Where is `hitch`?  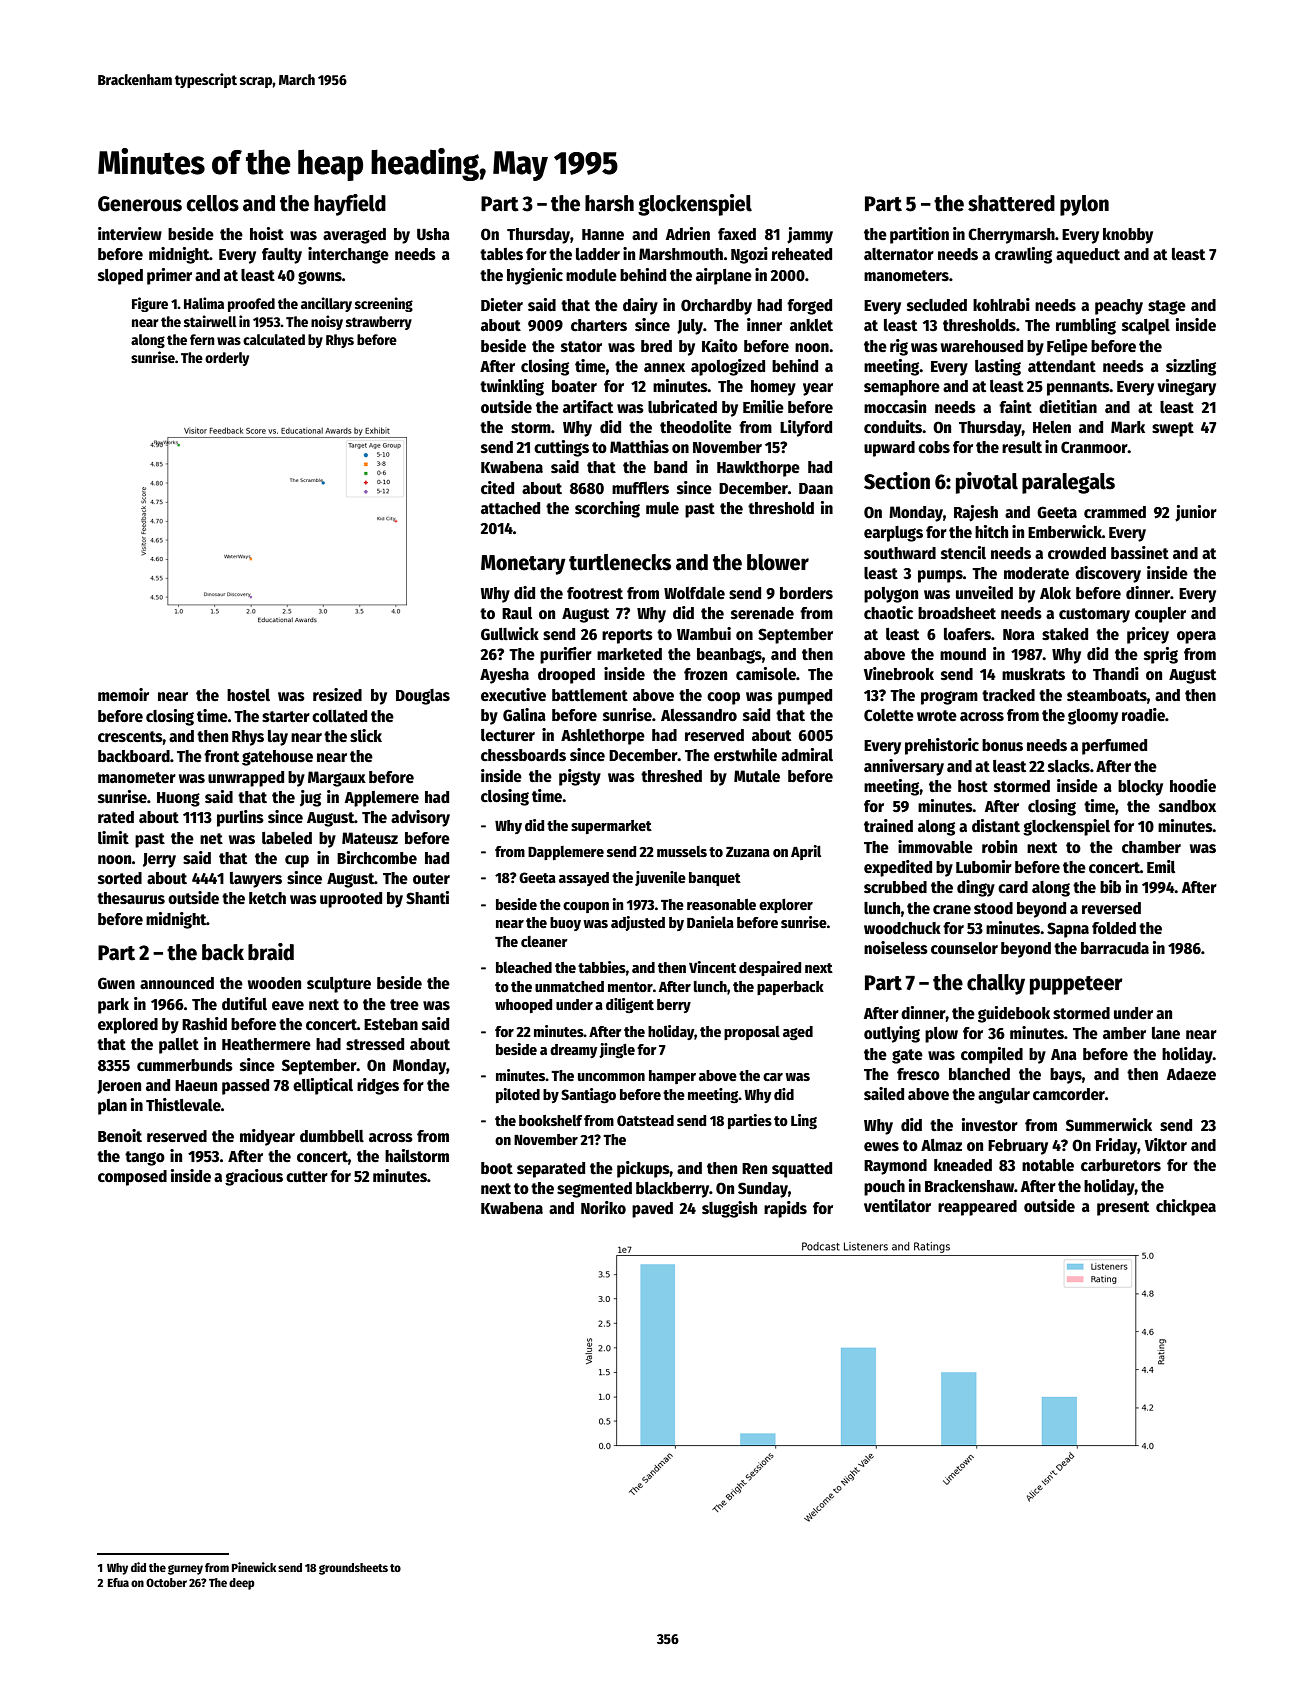 hitch is located at coordinates (991, 531).
